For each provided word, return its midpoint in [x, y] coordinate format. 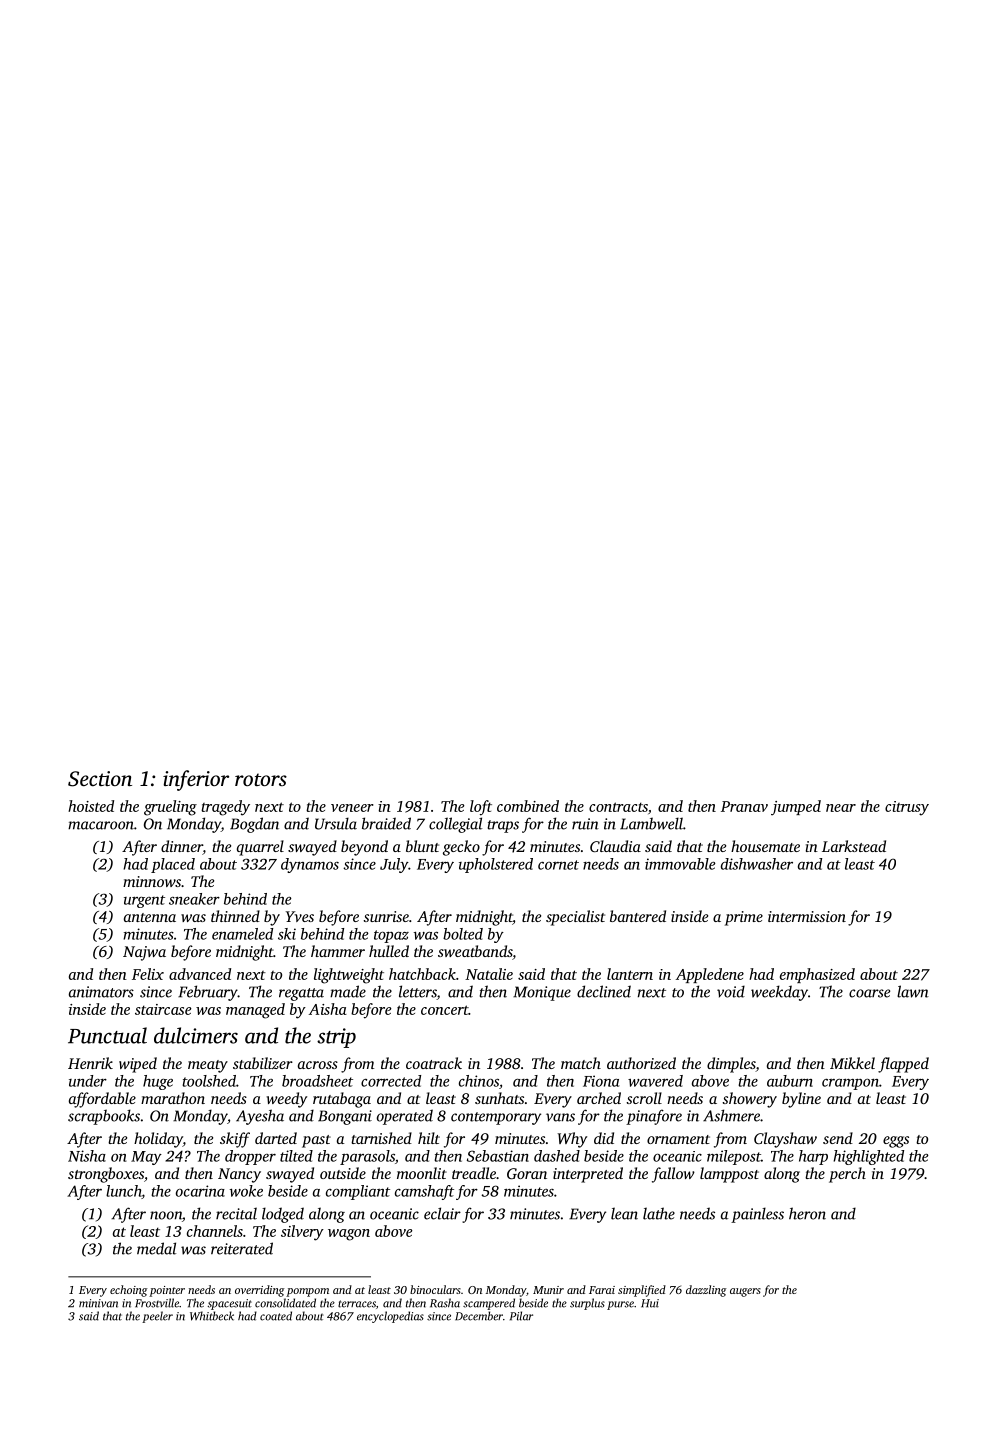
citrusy [907, 808]
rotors [261, 779]
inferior [196, 780]
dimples [731, 1065]
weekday [779, 993]
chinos [479, 1081]
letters [418, 992]
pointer [167, 1291]
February [208, 993]
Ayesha [260, 1117]
